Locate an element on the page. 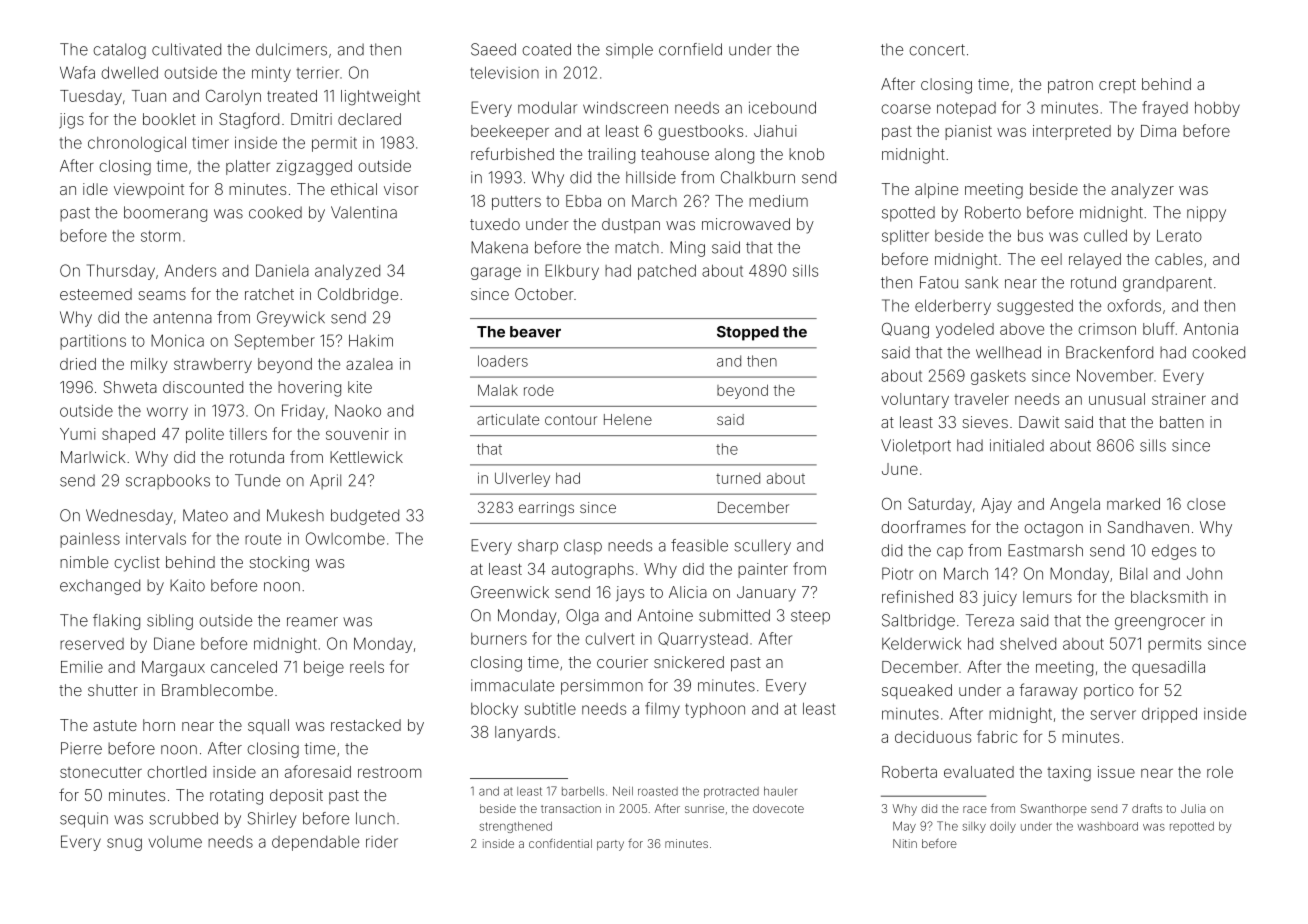 The height and width of the document is (924, 1308). typhoon is located at coordinates (715, 710).
